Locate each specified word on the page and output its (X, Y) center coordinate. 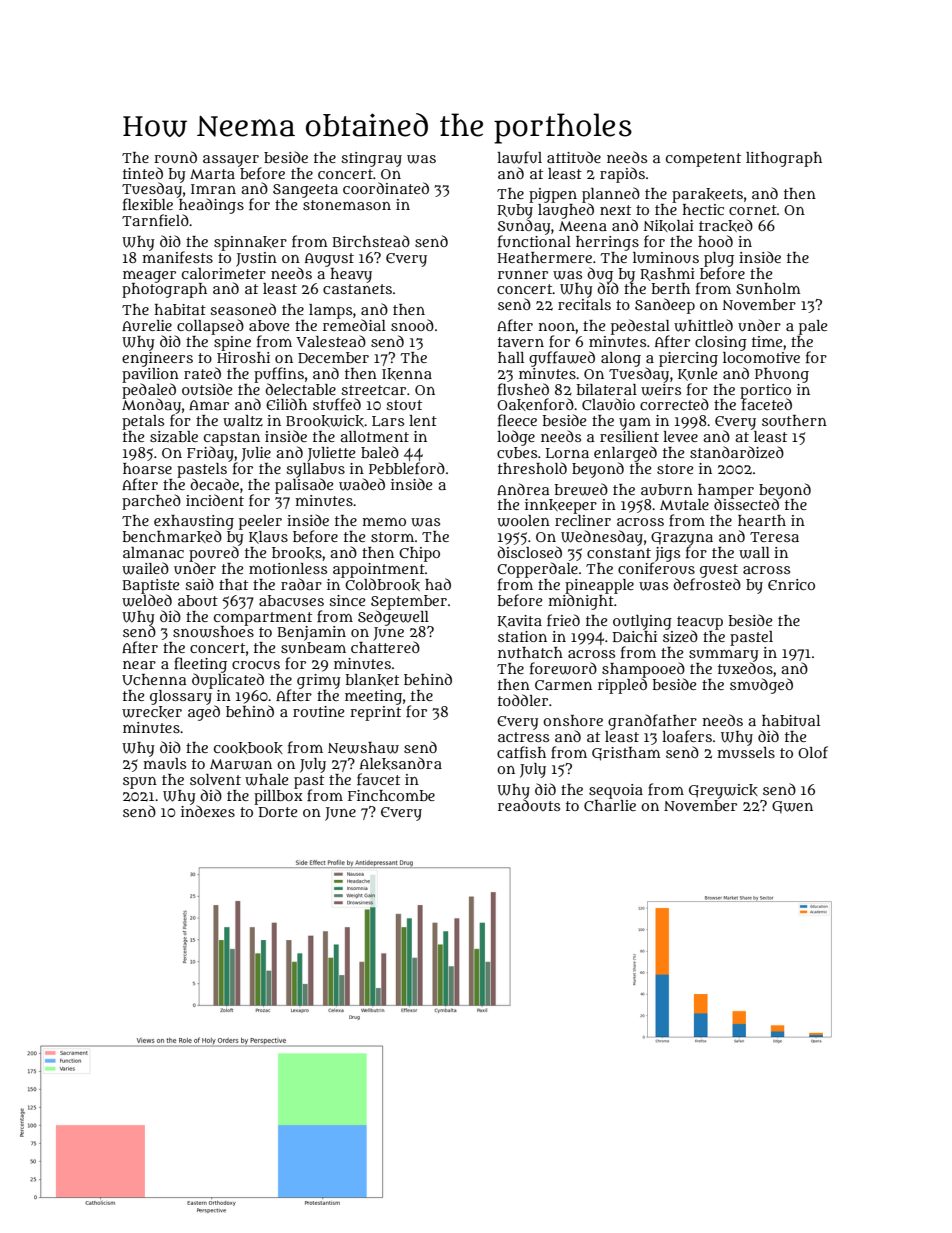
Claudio (608, 404)
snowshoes (213, 632)
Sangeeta (305, 191)
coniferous (656, 568)
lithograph (784, 159)
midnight (581, 602)
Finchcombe (391, 795)
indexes (208, 811)
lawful (519, 157)
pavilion (150, 375)
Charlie (610, 805)
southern (794, 420)
